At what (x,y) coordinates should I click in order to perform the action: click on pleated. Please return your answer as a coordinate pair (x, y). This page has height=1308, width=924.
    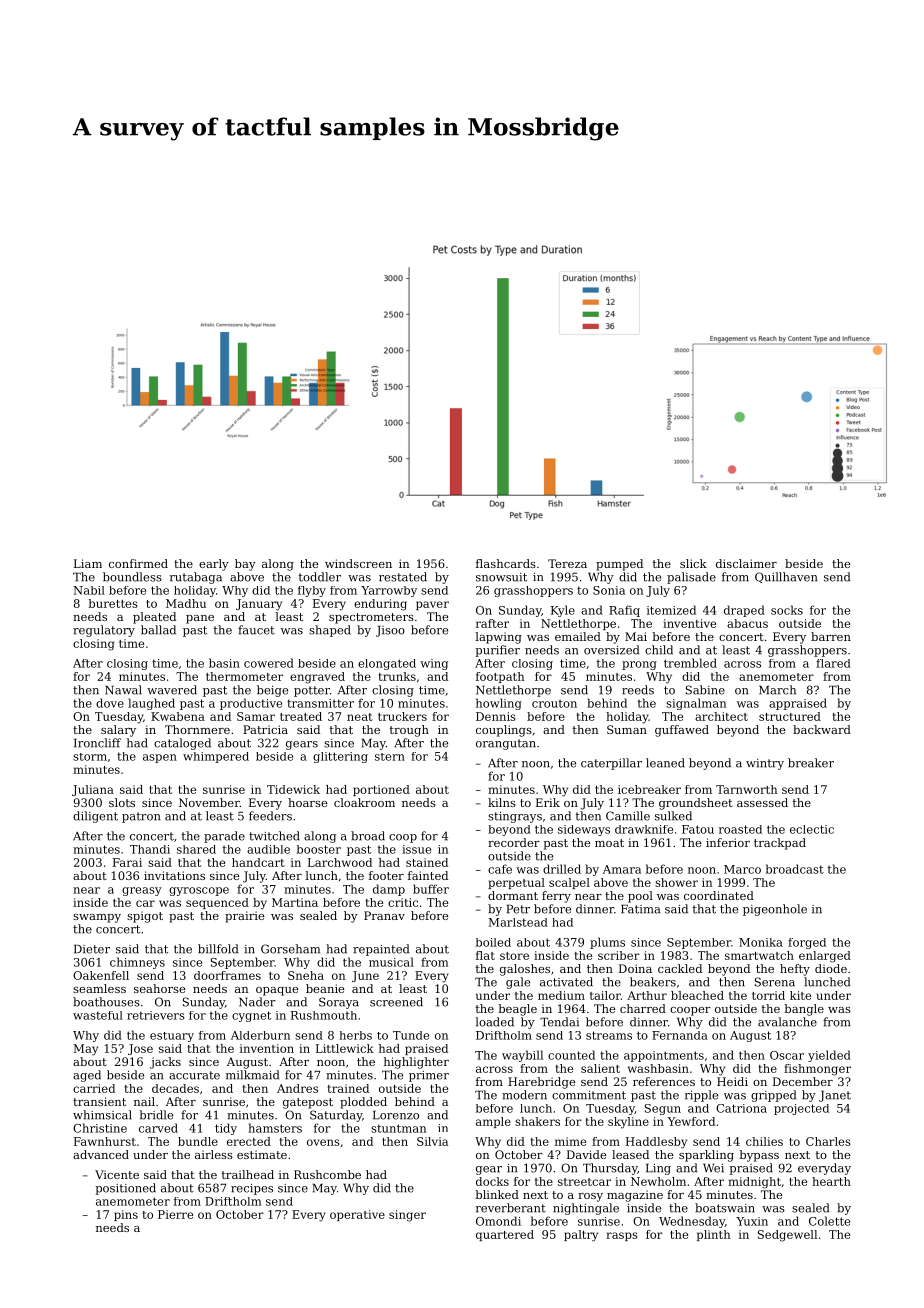
    Looking at the image, I should click on (154, 618).
